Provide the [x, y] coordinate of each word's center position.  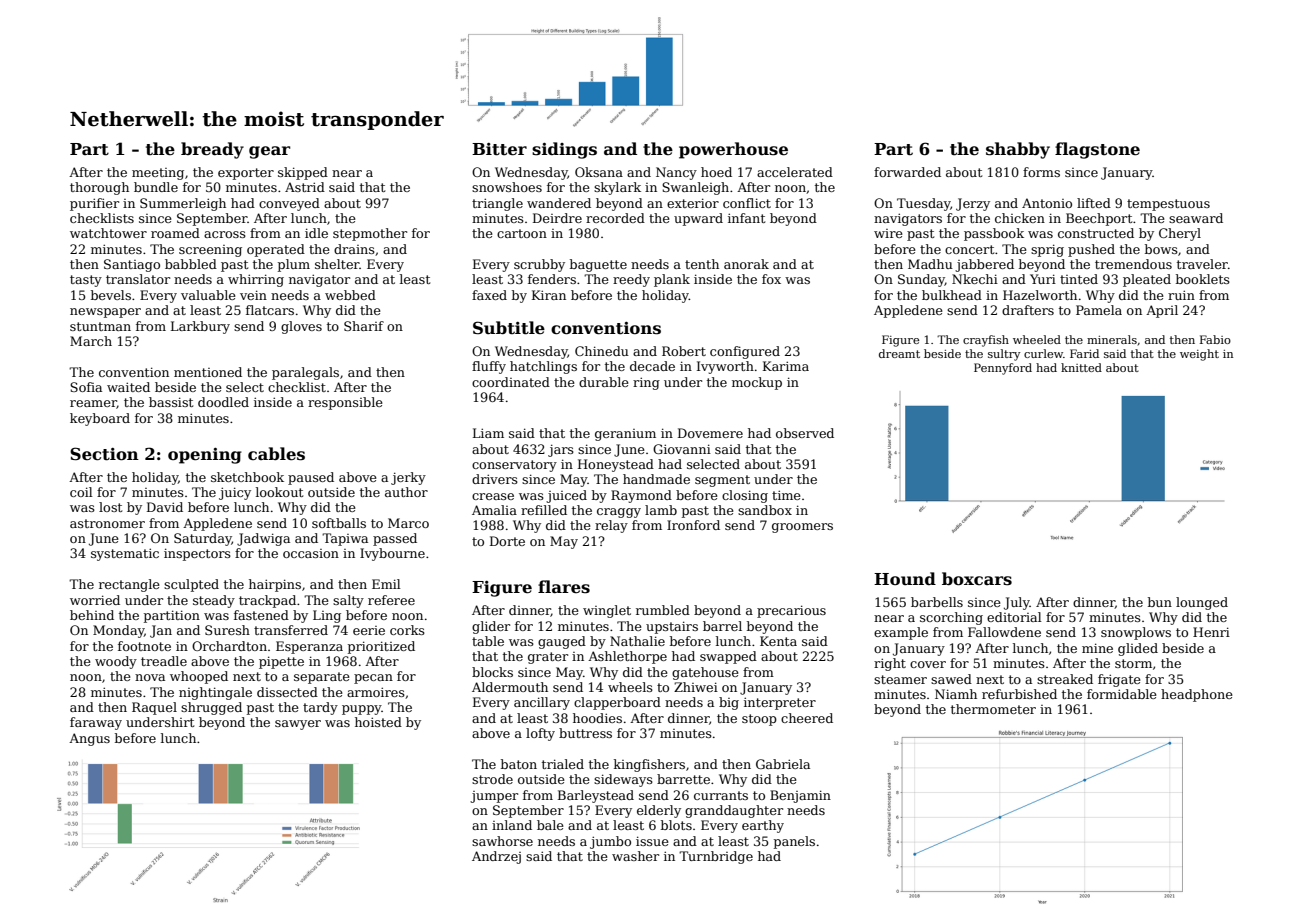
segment [722, 481]
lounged [1202, 603]
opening [205, 456]
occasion [311, 553]
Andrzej [496, 857]
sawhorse [502, 841]
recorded [615, 218]
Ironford [693, 525]
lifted [1094, 203]
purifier [94, 204]
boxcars [977, 579]
